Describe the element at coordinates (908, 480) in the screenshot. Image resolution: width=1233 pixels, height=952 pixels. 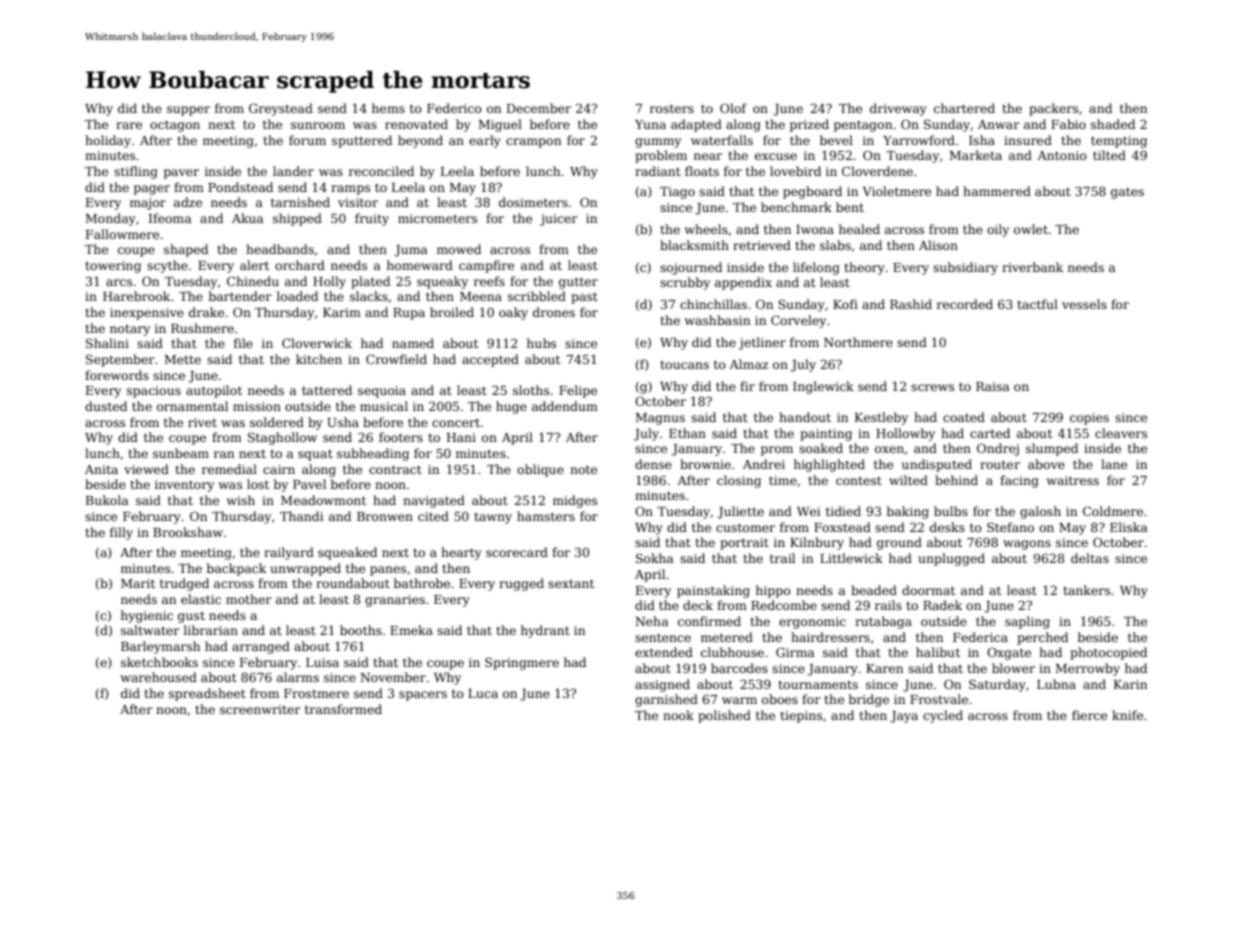
I see `wilted` at that location.
